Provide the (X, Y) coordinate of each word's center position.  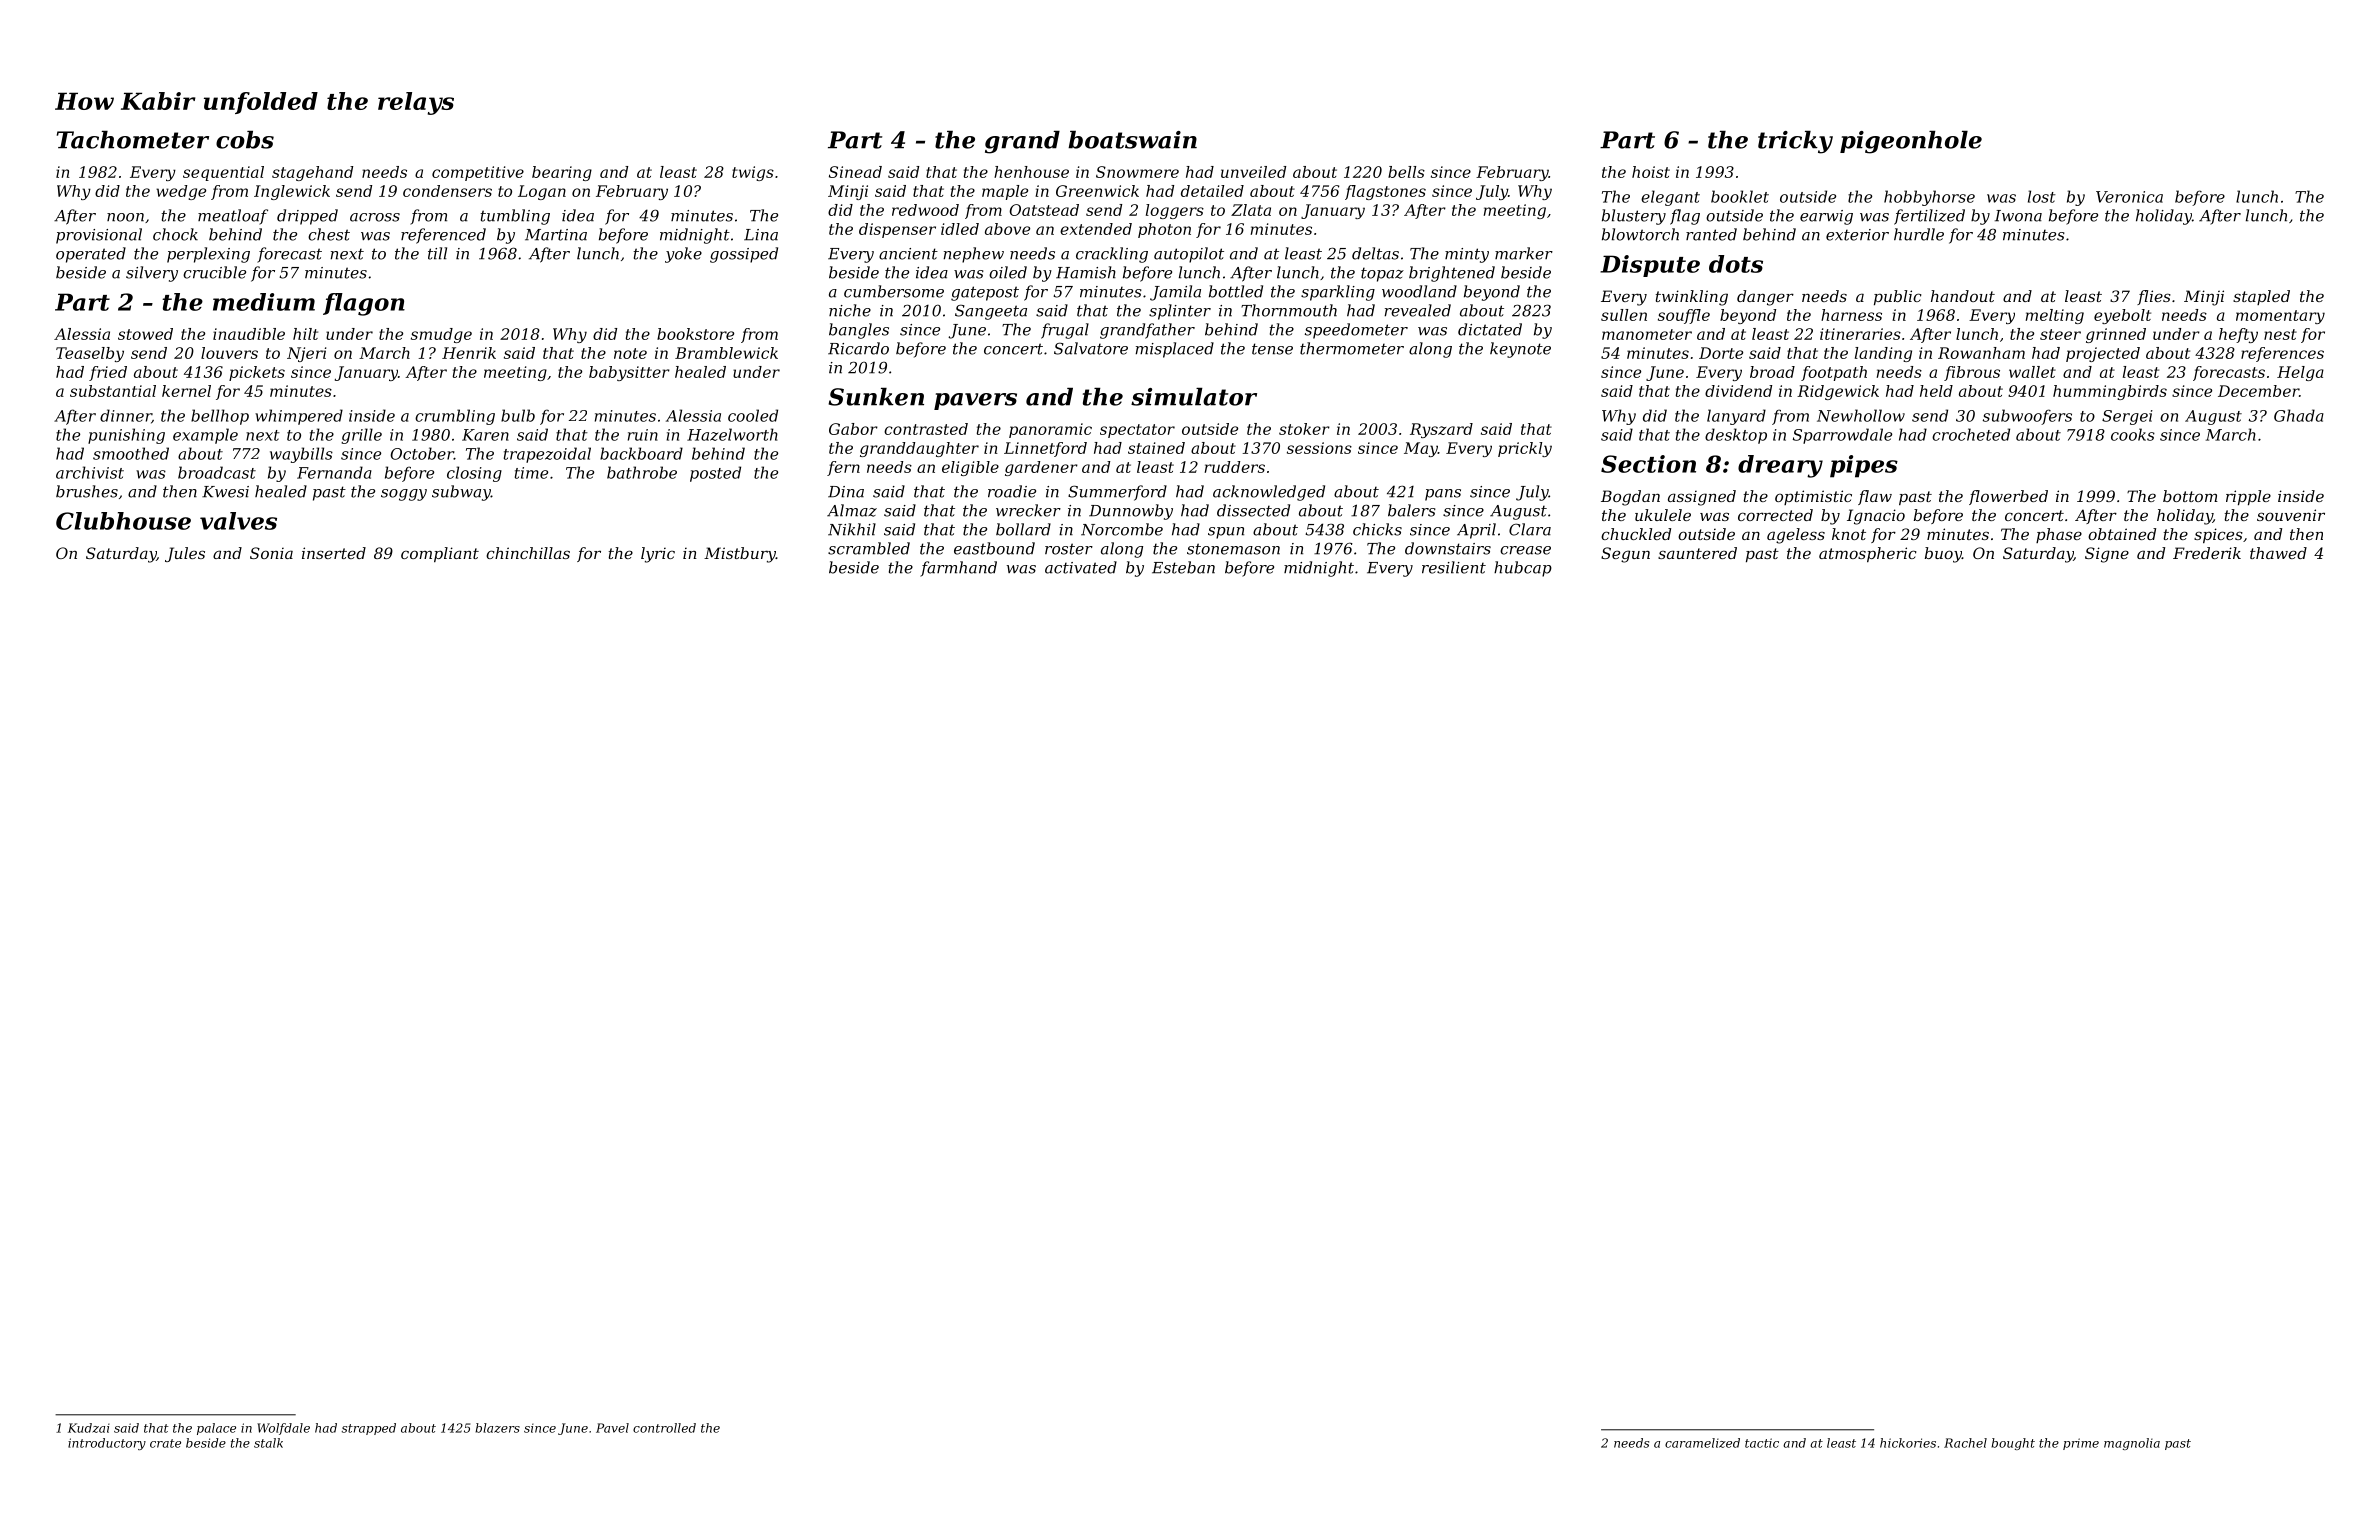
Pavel (612, 1428)
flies (2154, 297)
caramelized (1702, 1443)
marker (1524, 253)
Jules (185, 554)
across (375, 217)
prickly (1525, 449)
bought (2013, 1444)
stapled (2261, 297)
